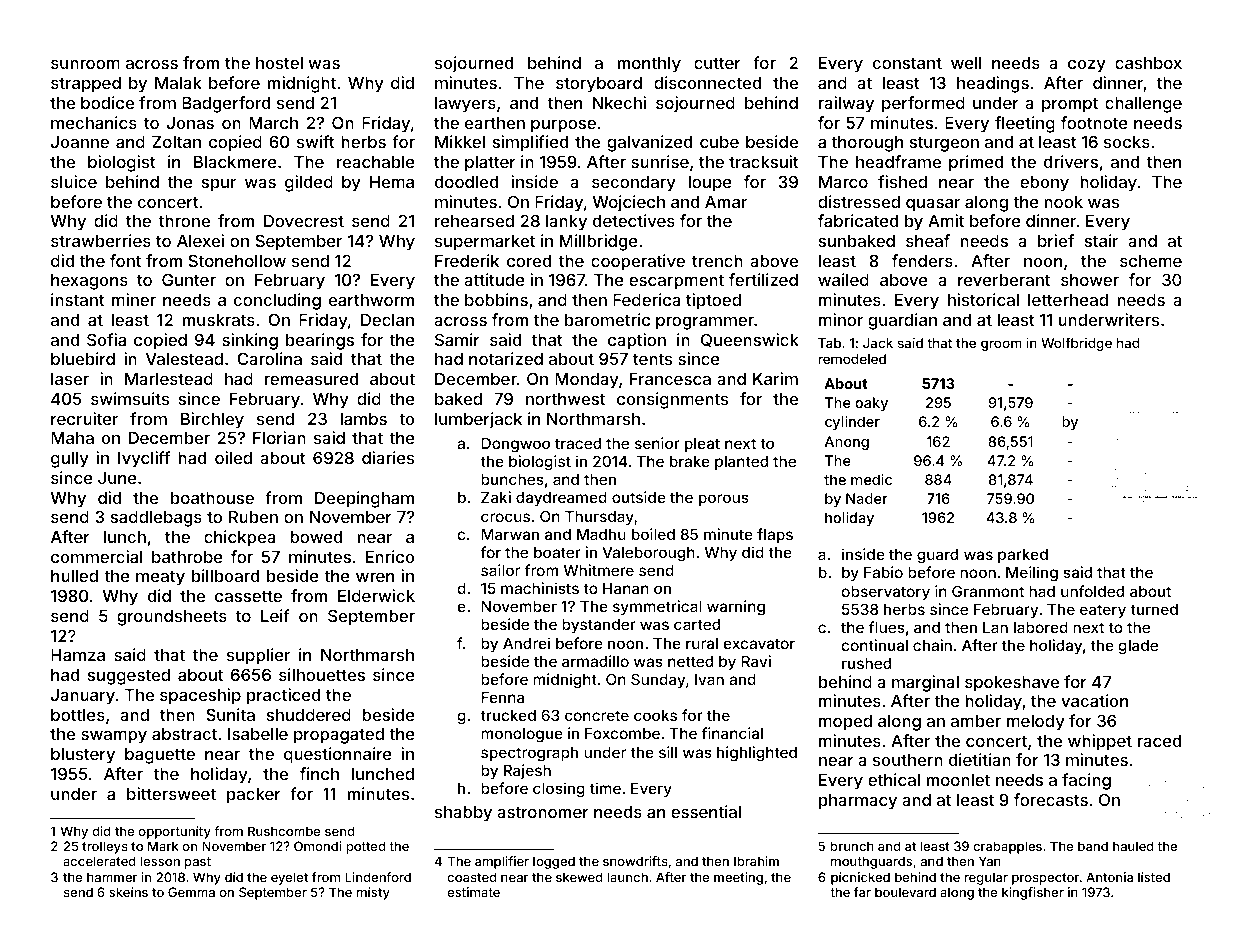 This document has height=952, width=1233. Describe the element at coordinates (561, 499) in the document. I see `daydreamed` at that location.
